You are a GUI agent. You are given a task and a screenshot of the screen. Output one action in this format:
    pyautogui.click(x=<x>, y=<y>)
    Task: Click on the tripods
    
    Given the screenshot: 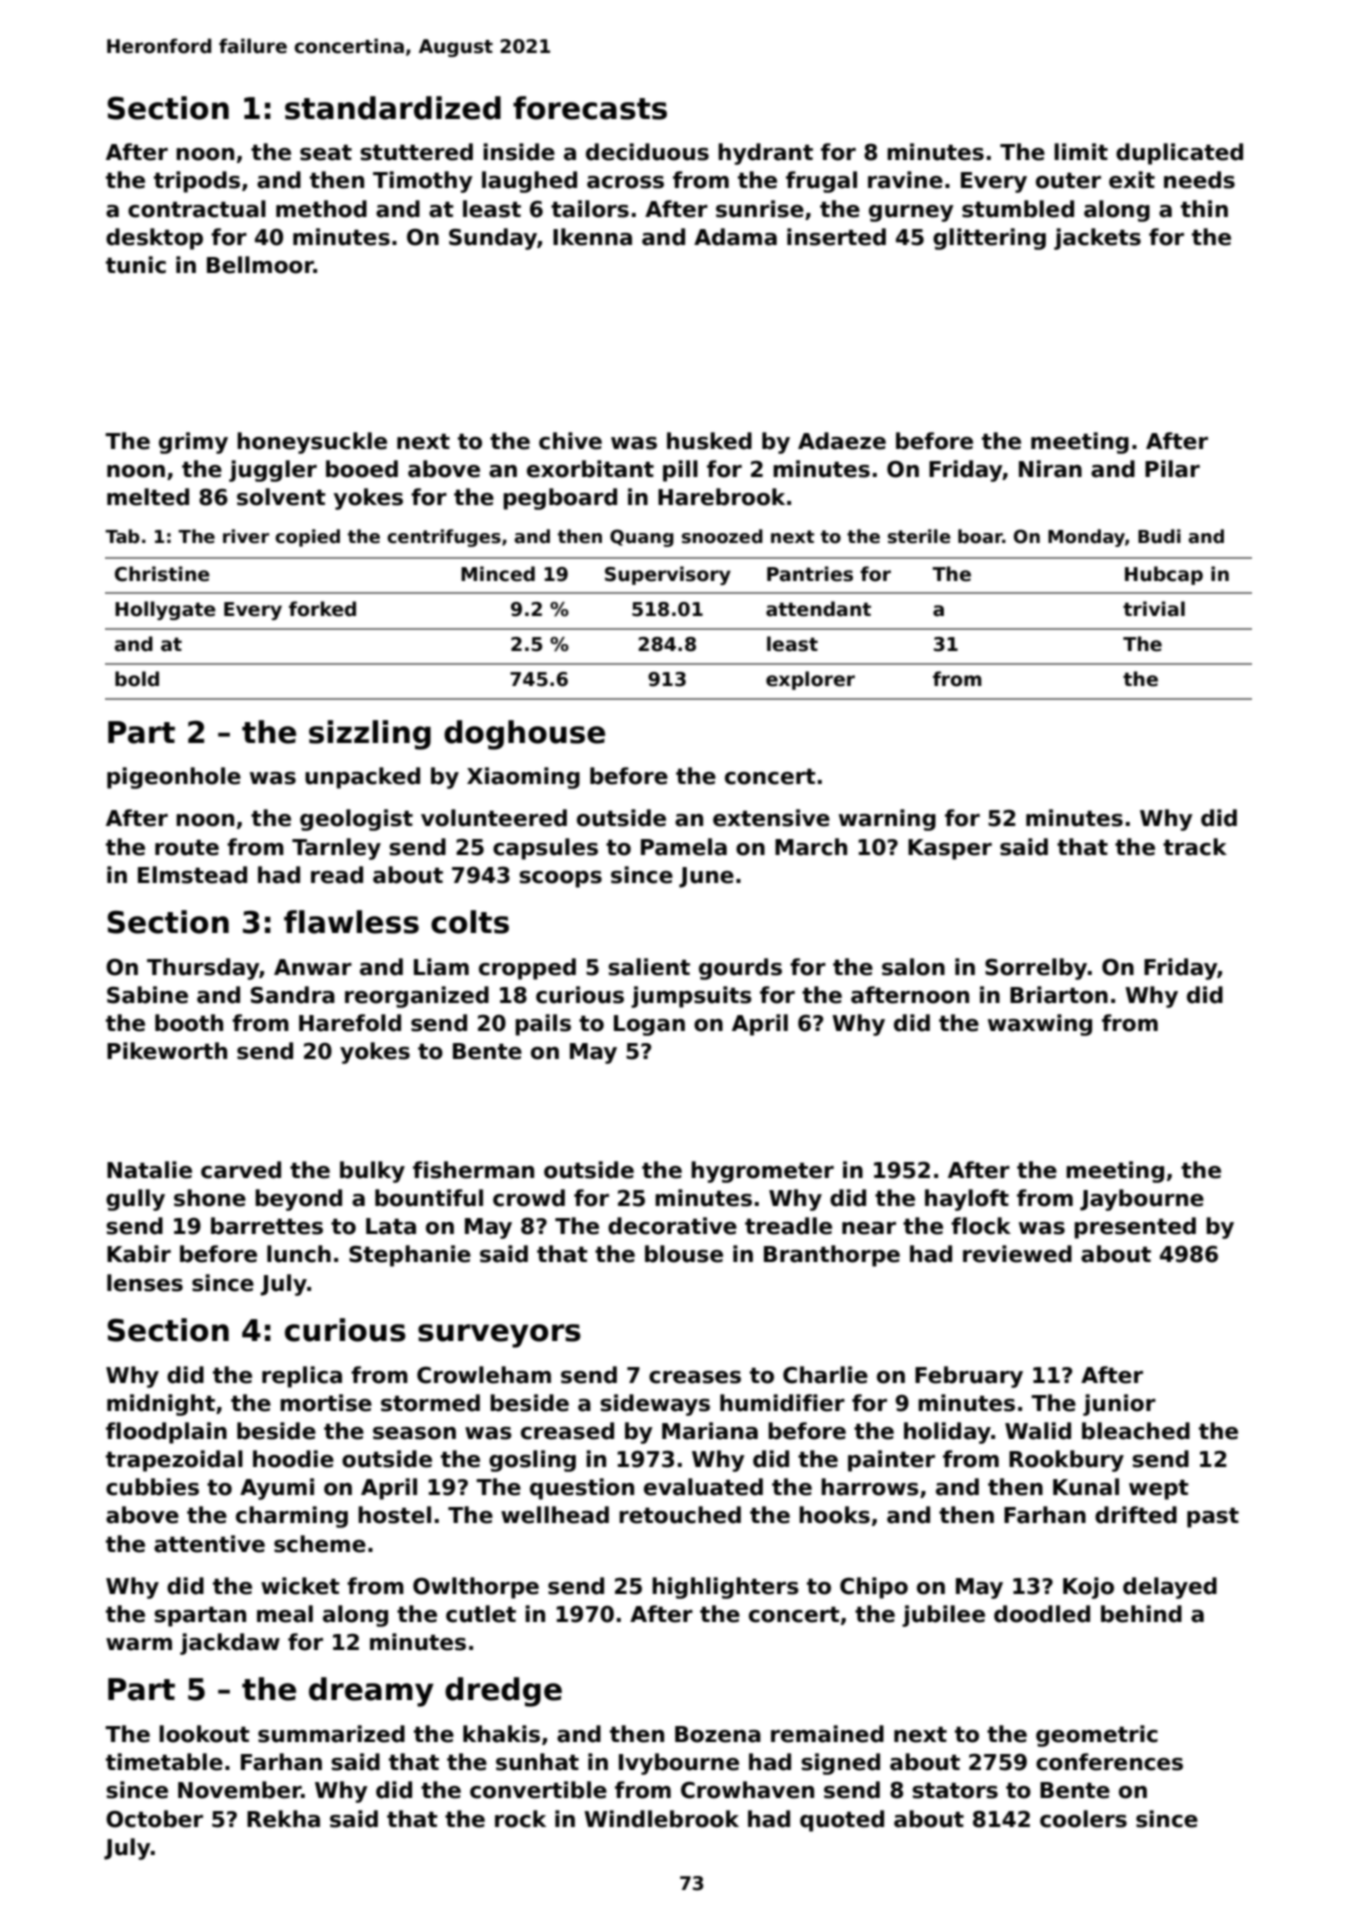 What is the action you would take?
    pyautogui.click(x=197, y=182)
